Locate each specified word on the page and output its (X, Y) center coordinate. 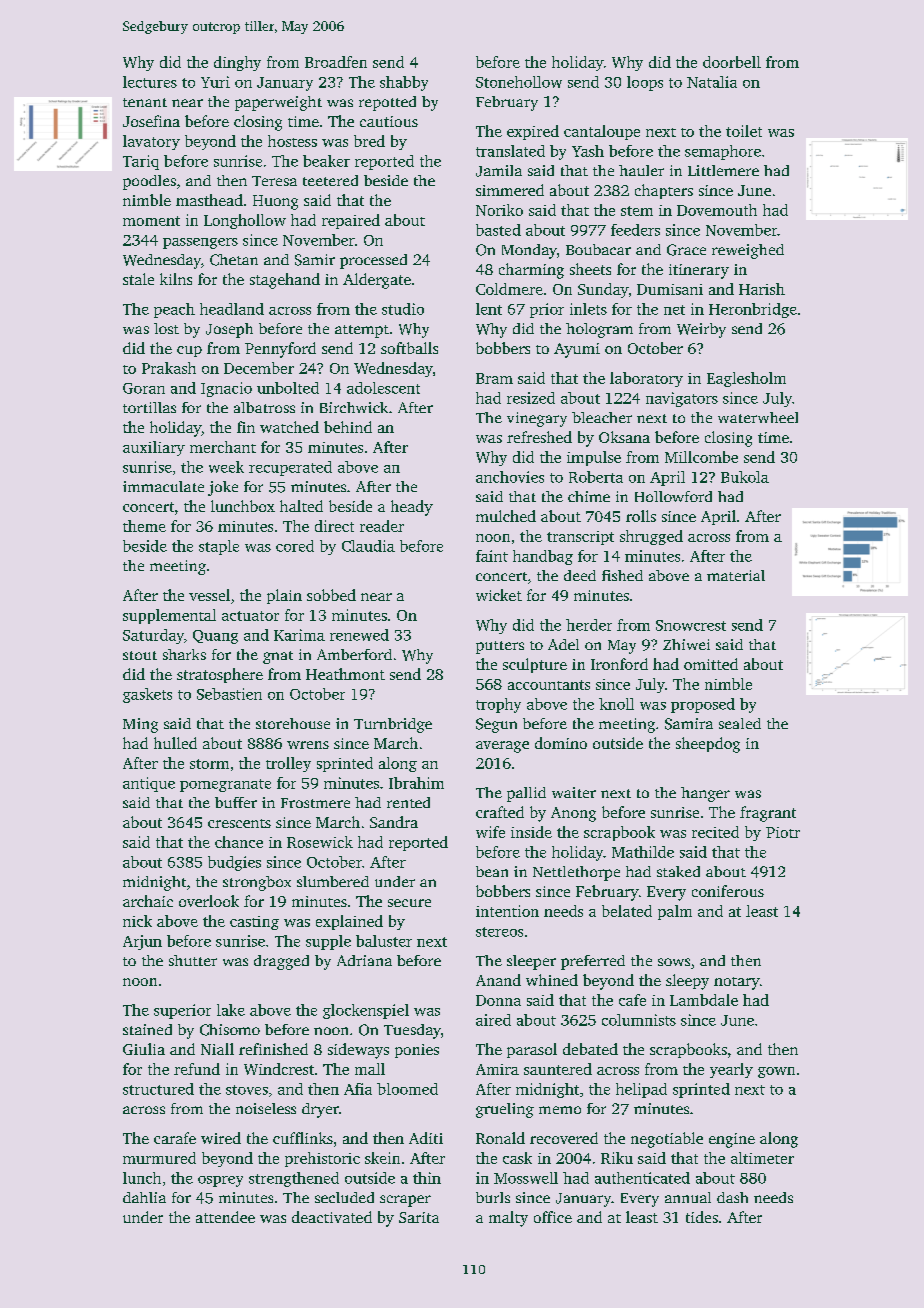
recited (715, 832)
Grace (686, 250)
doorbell (732, 62)
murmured (159, 1158)
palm (675, 912)
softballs (409, 348)
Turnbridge (393, 725)
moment (151, 221)
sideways (358, 1051)
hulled (175, 743)
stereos (499, 932)
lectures (150, 82)
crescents (239, 823)
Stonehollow (519, 82)
